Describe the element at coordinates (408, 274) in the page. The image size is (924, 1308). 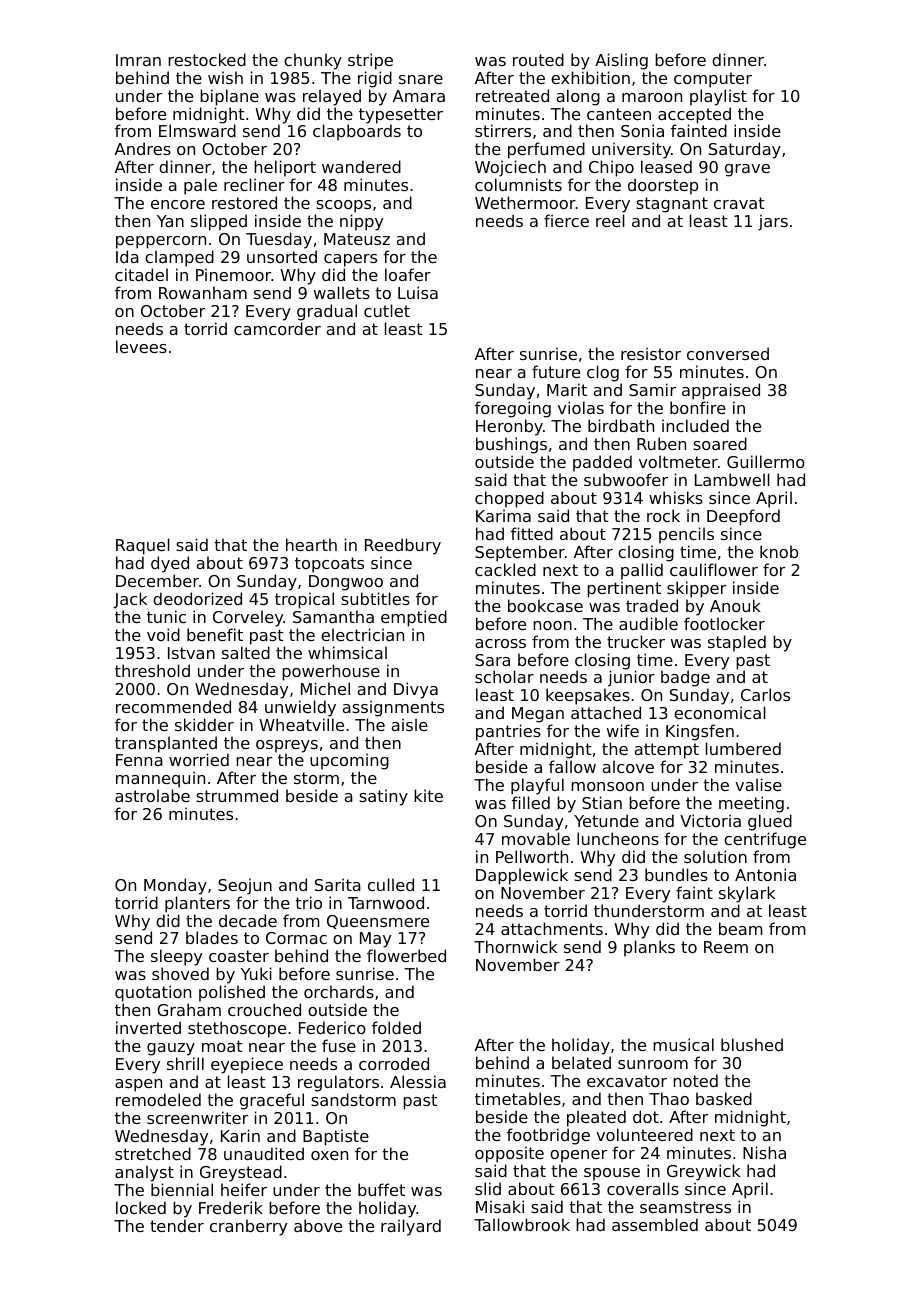
I see `loafer` at that location.
